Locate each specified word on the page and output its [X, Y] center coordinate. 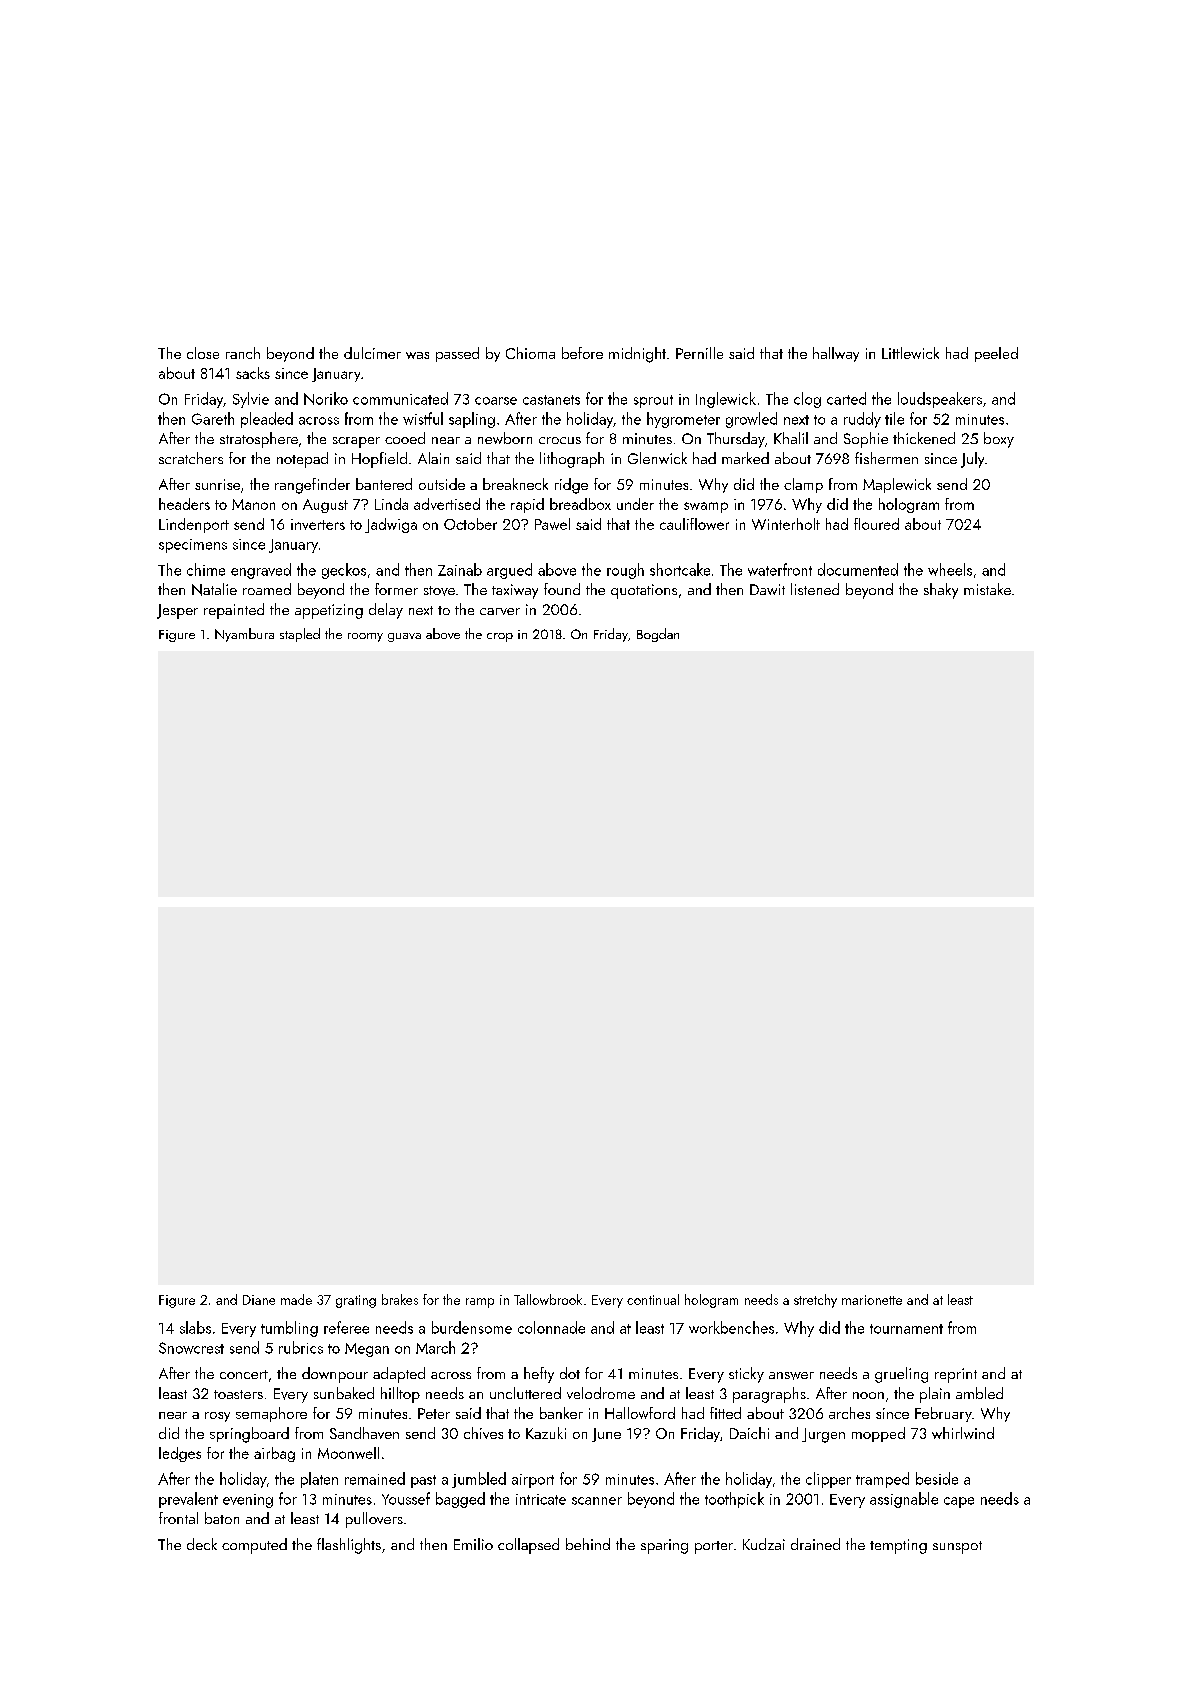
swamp [706, 507]
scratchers [191, 458]
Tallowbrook [548, 1299]
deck [202, 1544]
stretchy [815, 1301]
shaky [941, 591]
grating [356, 1301]
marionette [872, 1300]
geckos [344, 571]
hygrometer [683, 420]
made [296, 1299]
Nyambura [244, 635]
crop [500, 637]
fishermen [886, 458]
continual [653, 1299]
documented [858, 569]
